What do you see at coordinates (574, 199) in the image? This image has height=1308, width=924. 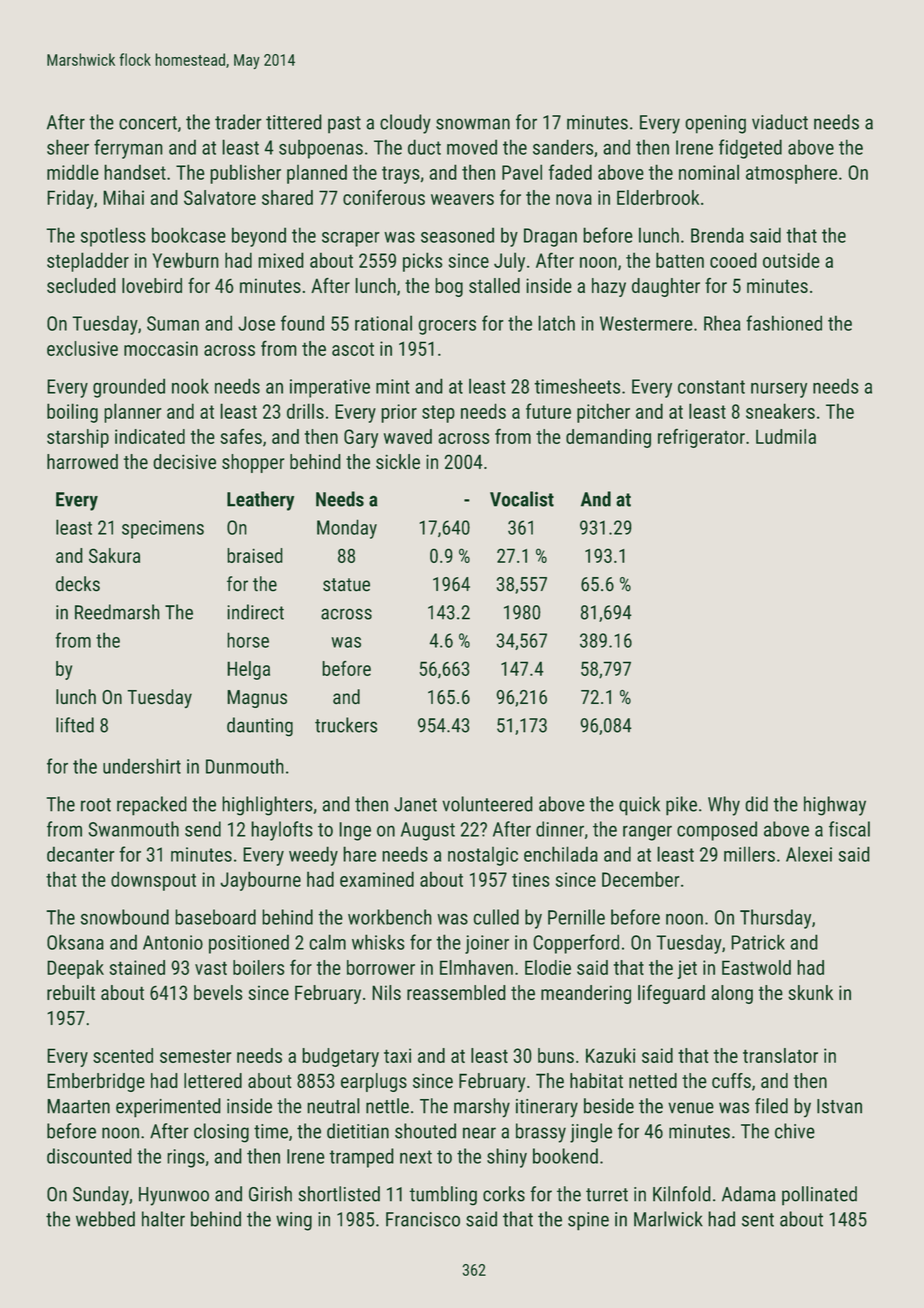 I see `nova` at bounding box center [574, 199].
